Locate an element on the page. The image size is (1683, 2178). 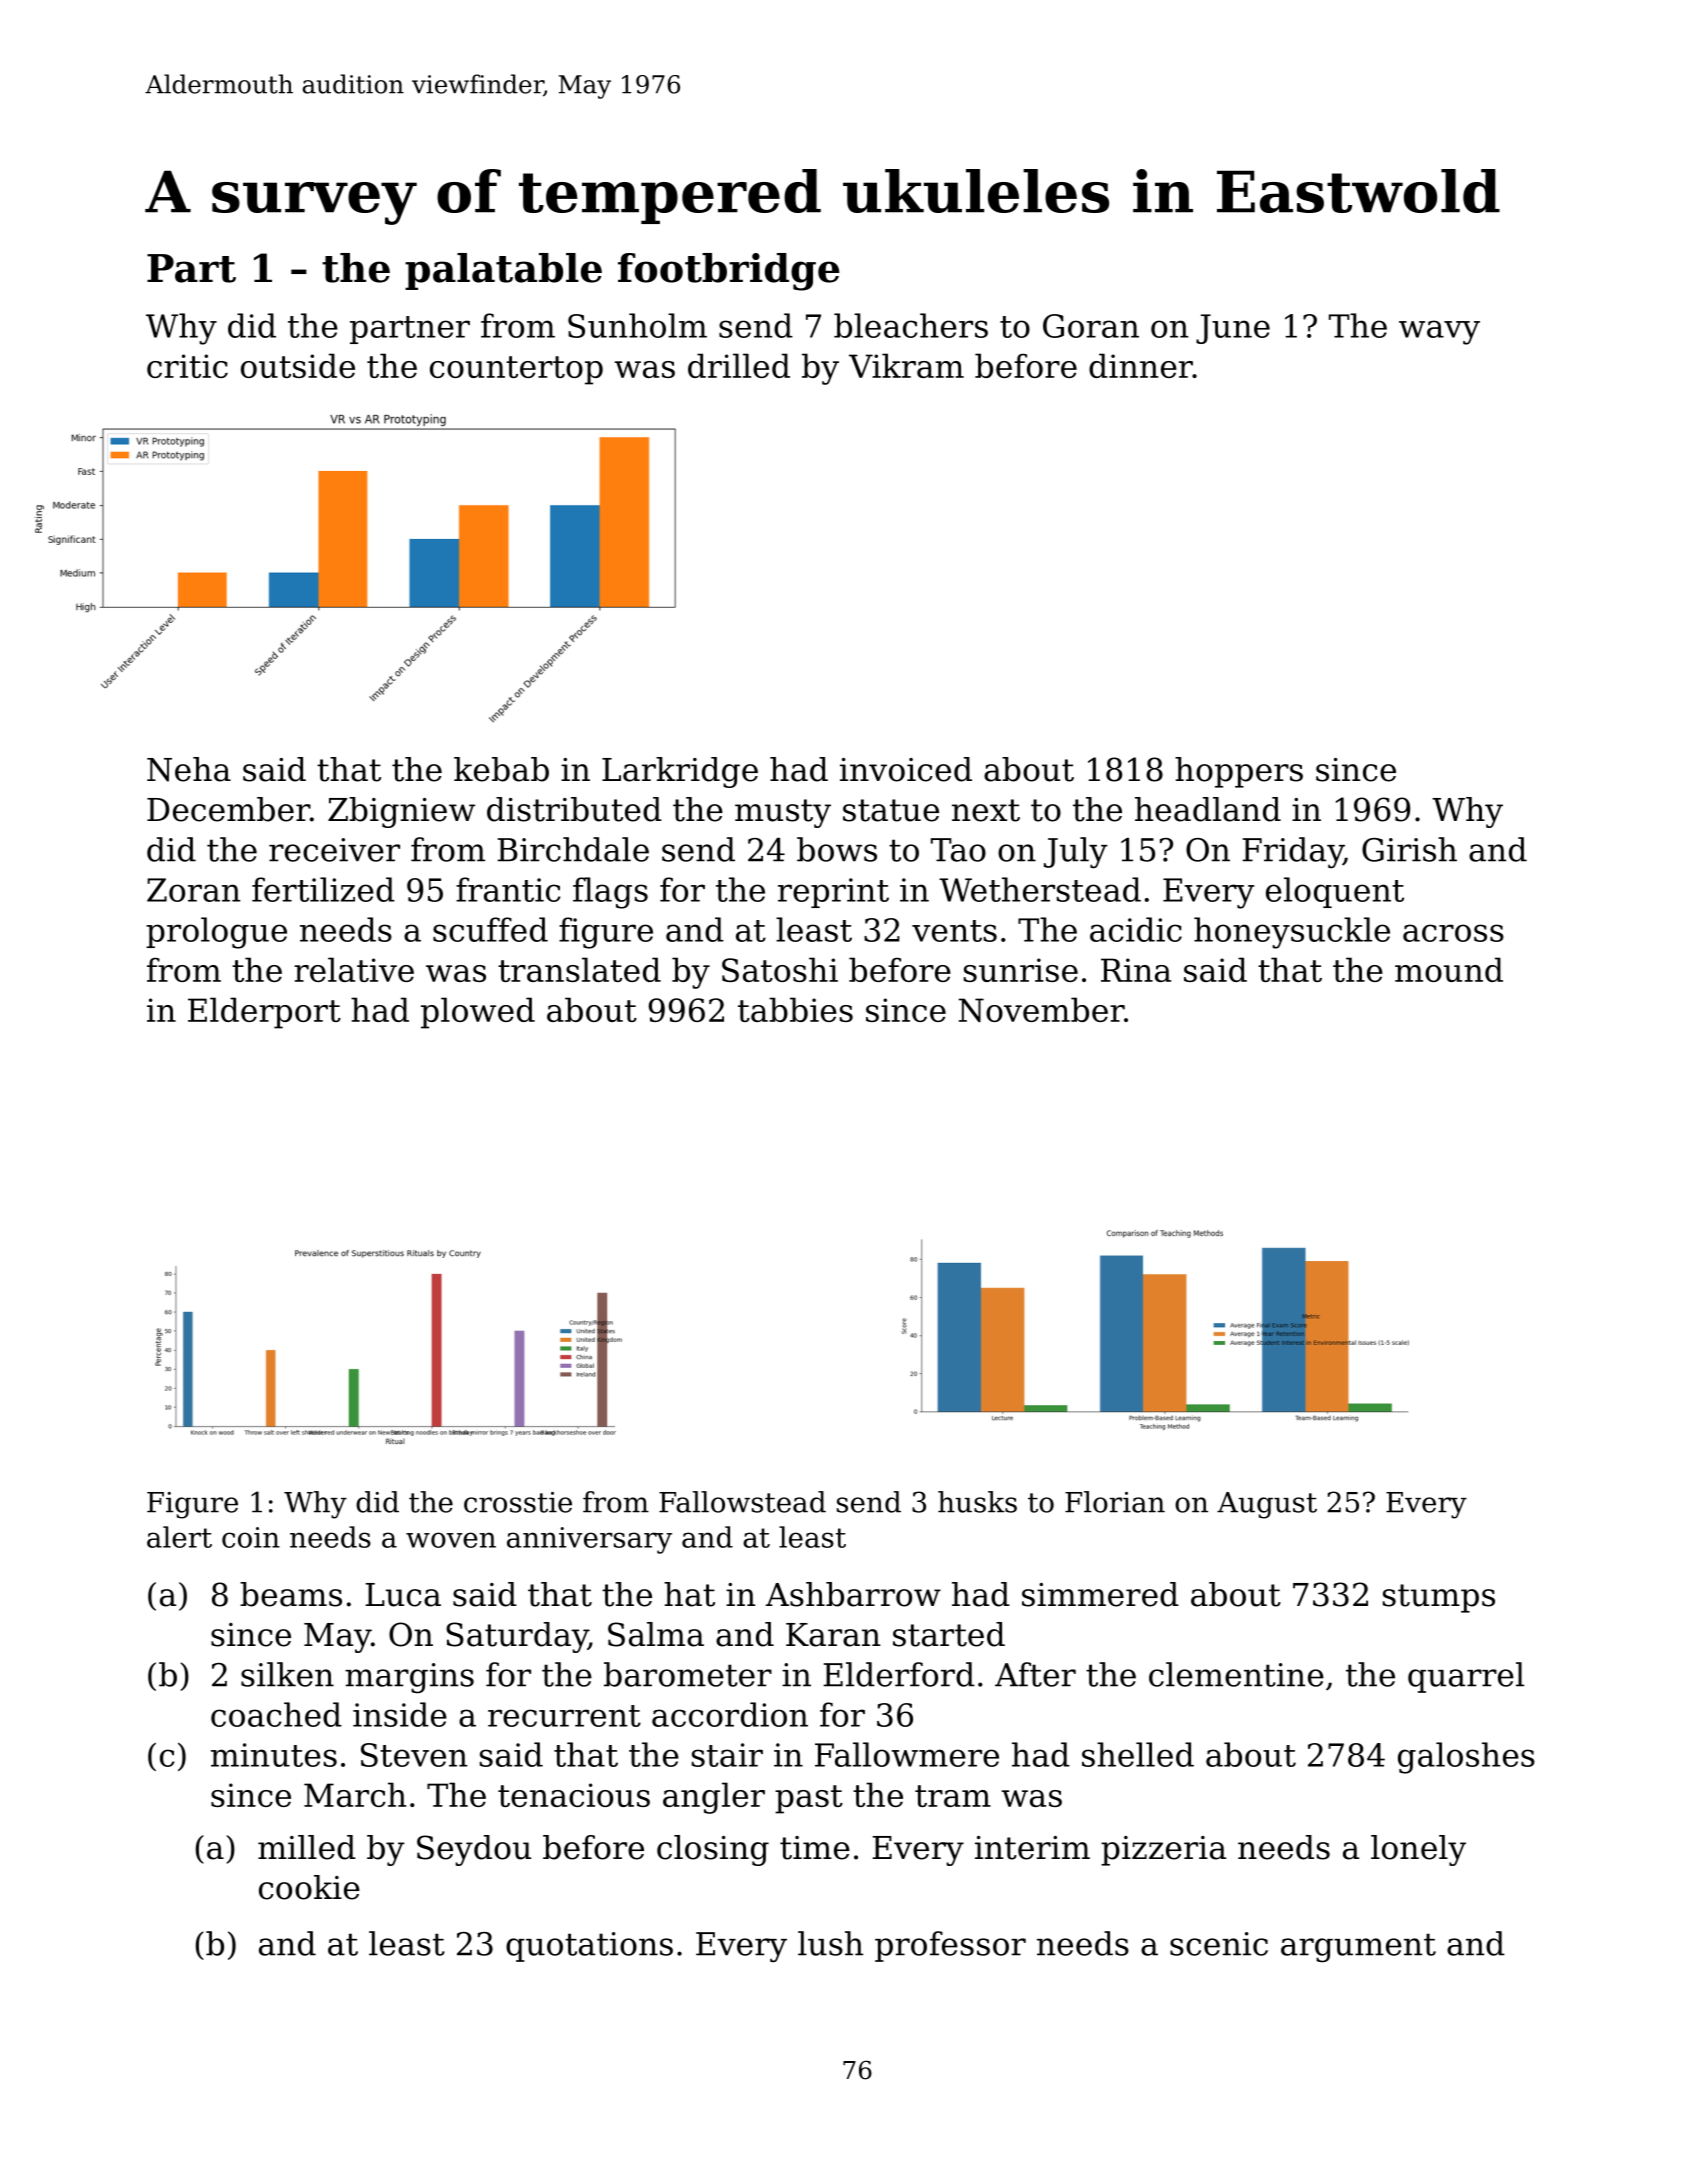
Girish is located at coordinates (1409, 849).
